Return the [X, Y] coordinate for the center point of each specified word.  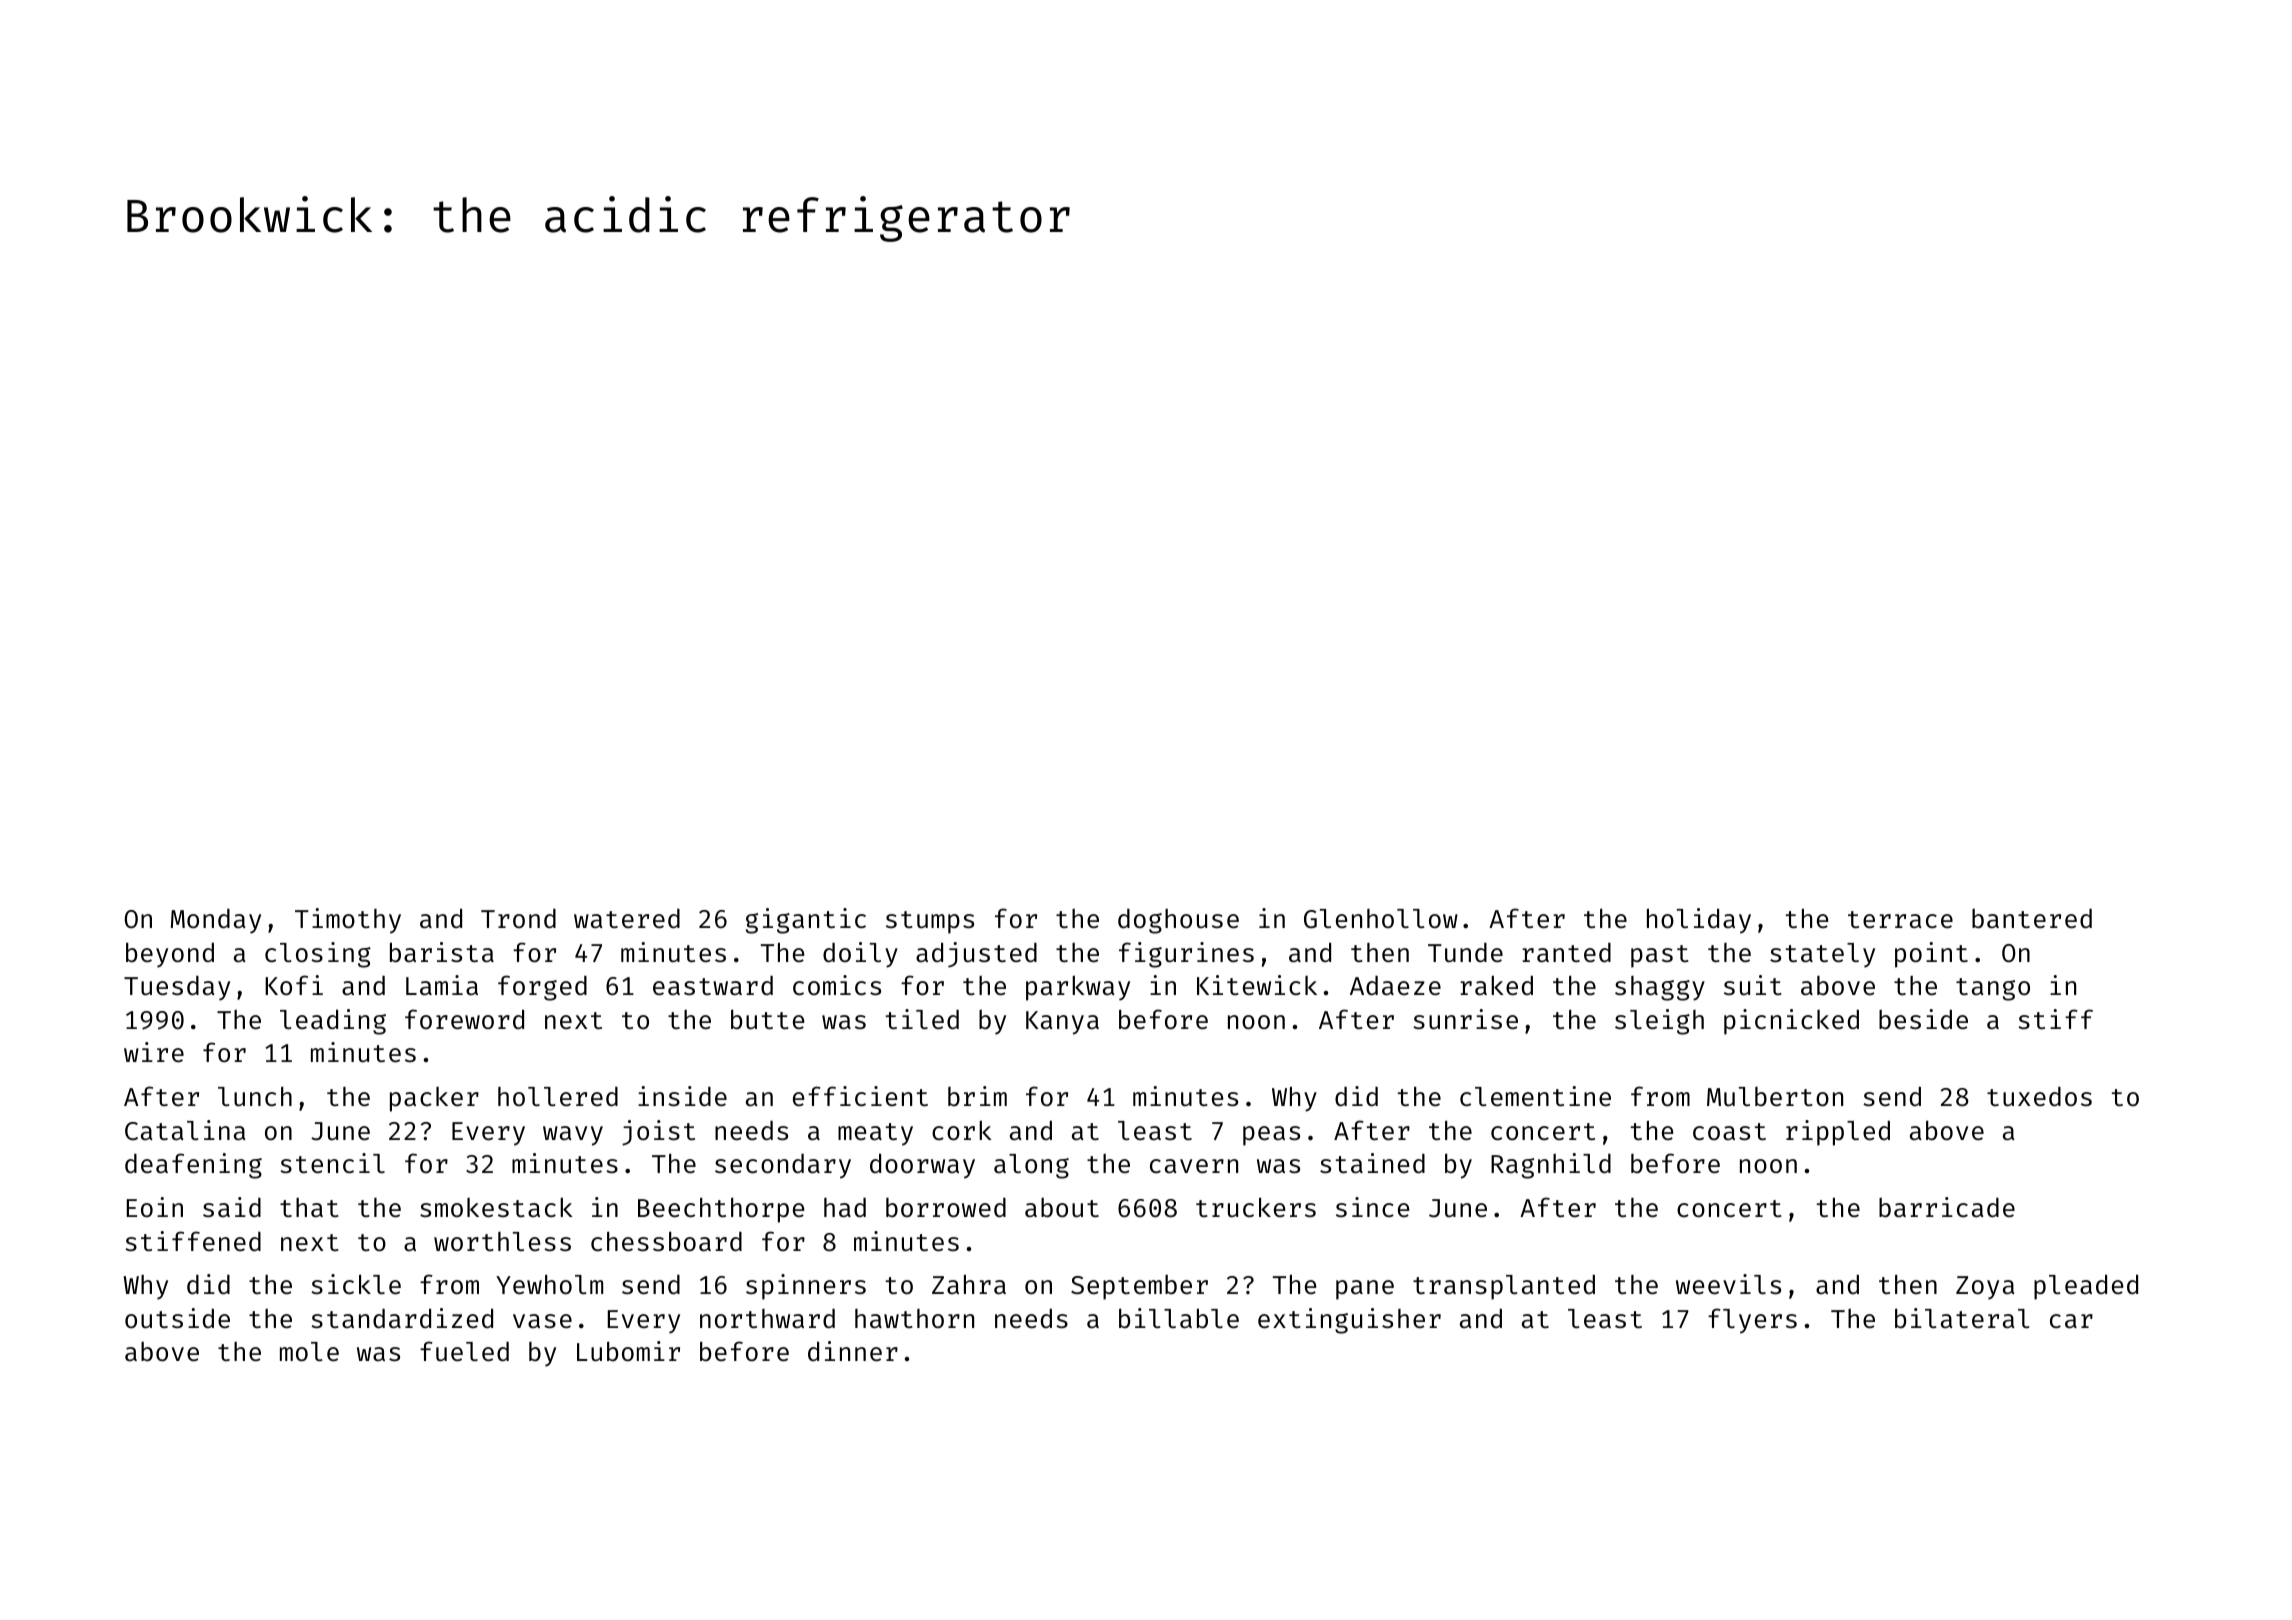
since [1372, 1207]
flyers [1752, 1321]
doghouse [1178, 921]
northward [767, 1319]
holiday [1699, 921]
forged [542, 988]
